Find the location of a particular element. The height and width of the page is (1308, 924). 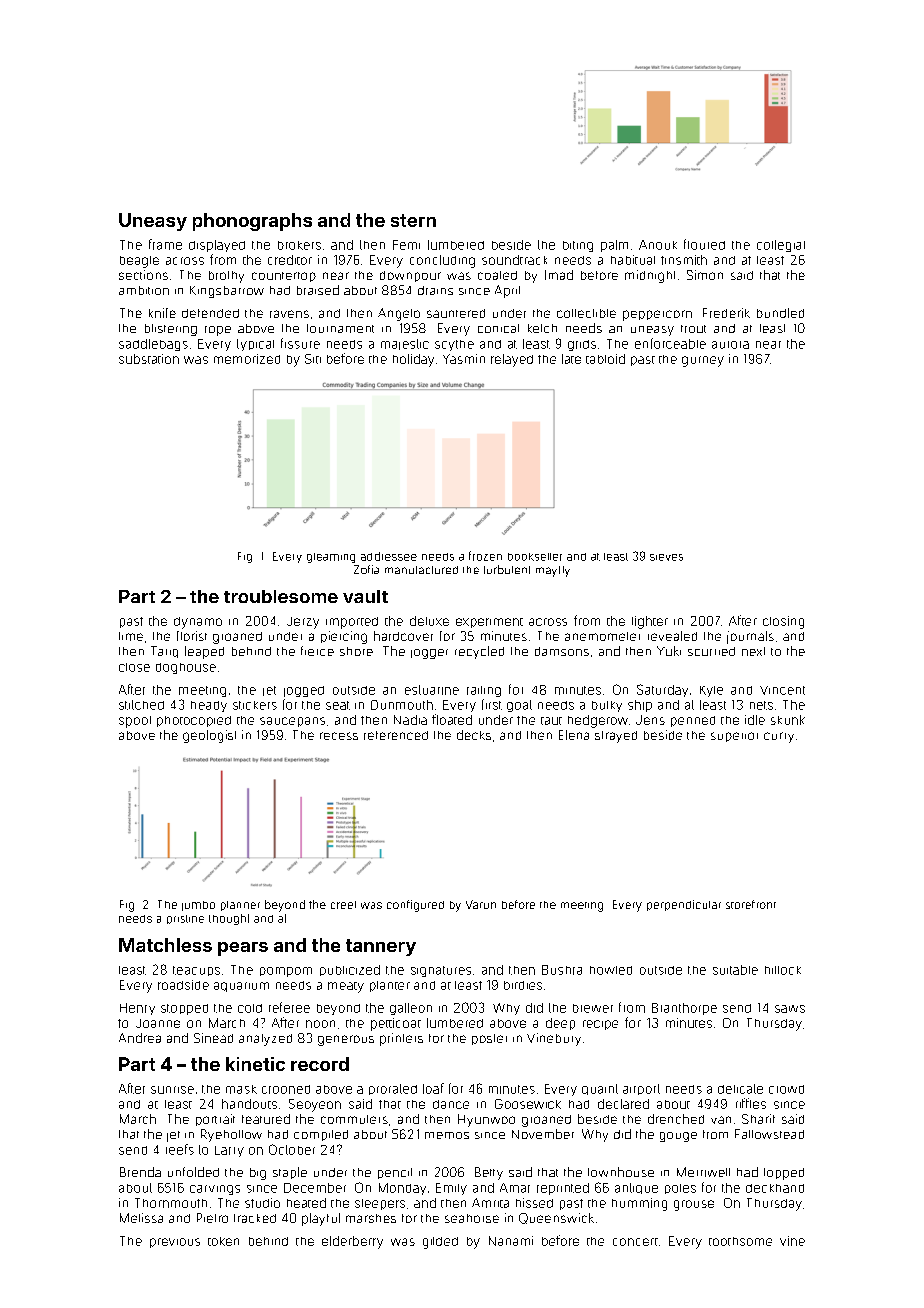

saucepans is located at coordinates (292, 722).
